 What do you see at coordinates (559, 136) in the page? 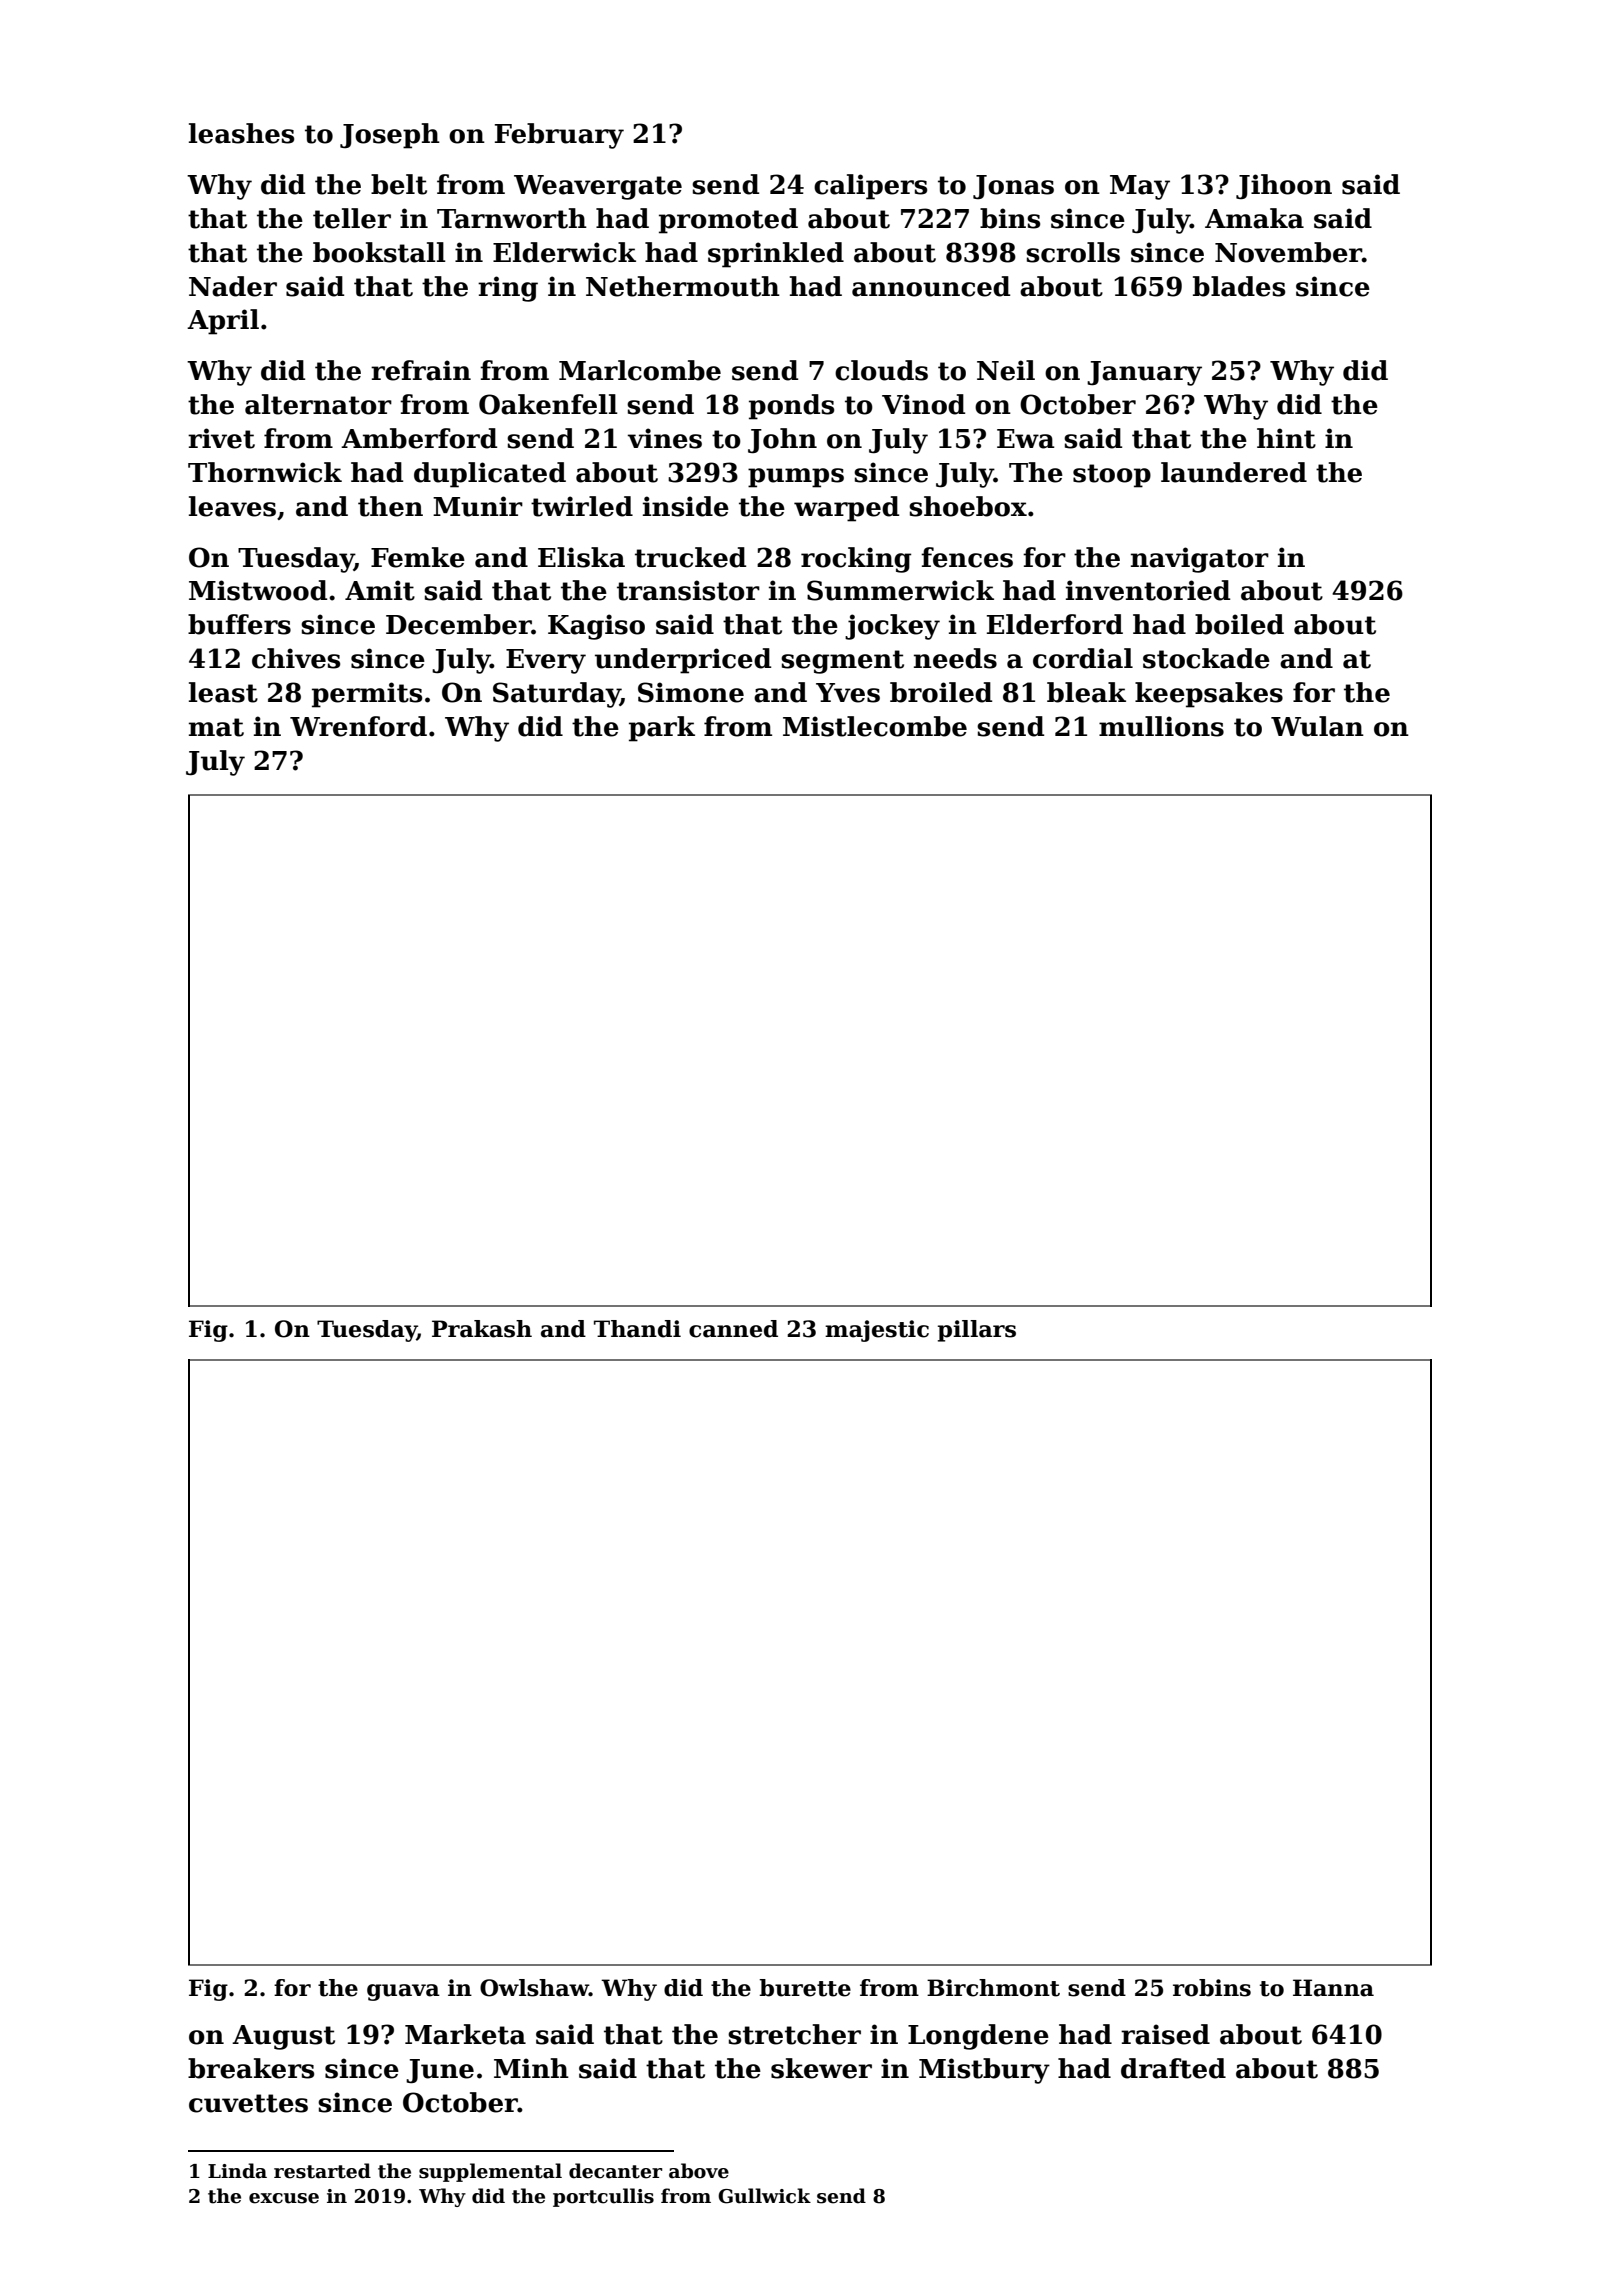
I see `February` at bounding box center [559, 136].
